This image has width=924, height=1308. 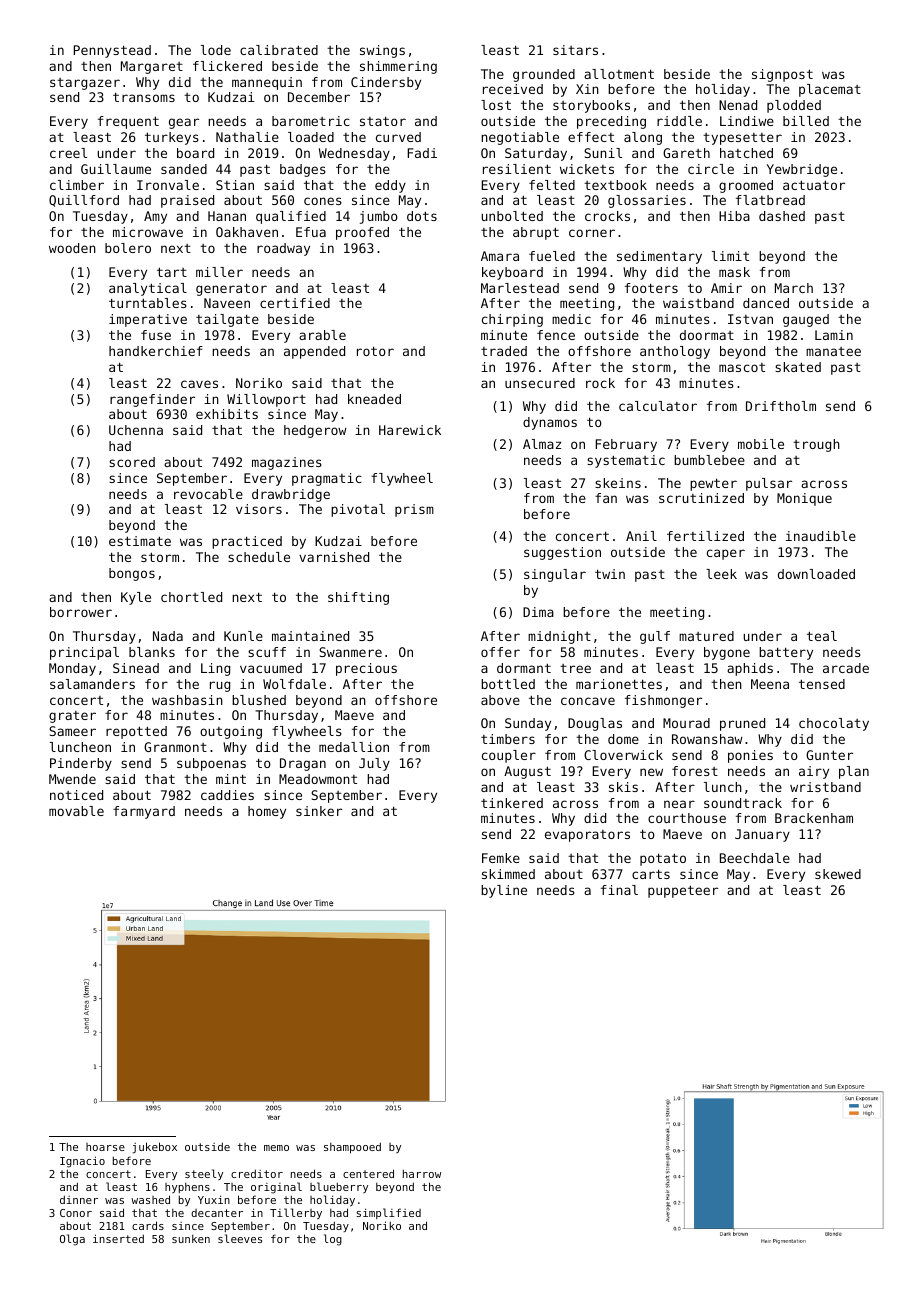 I want to click on creel, so click(x=68, y=153).
